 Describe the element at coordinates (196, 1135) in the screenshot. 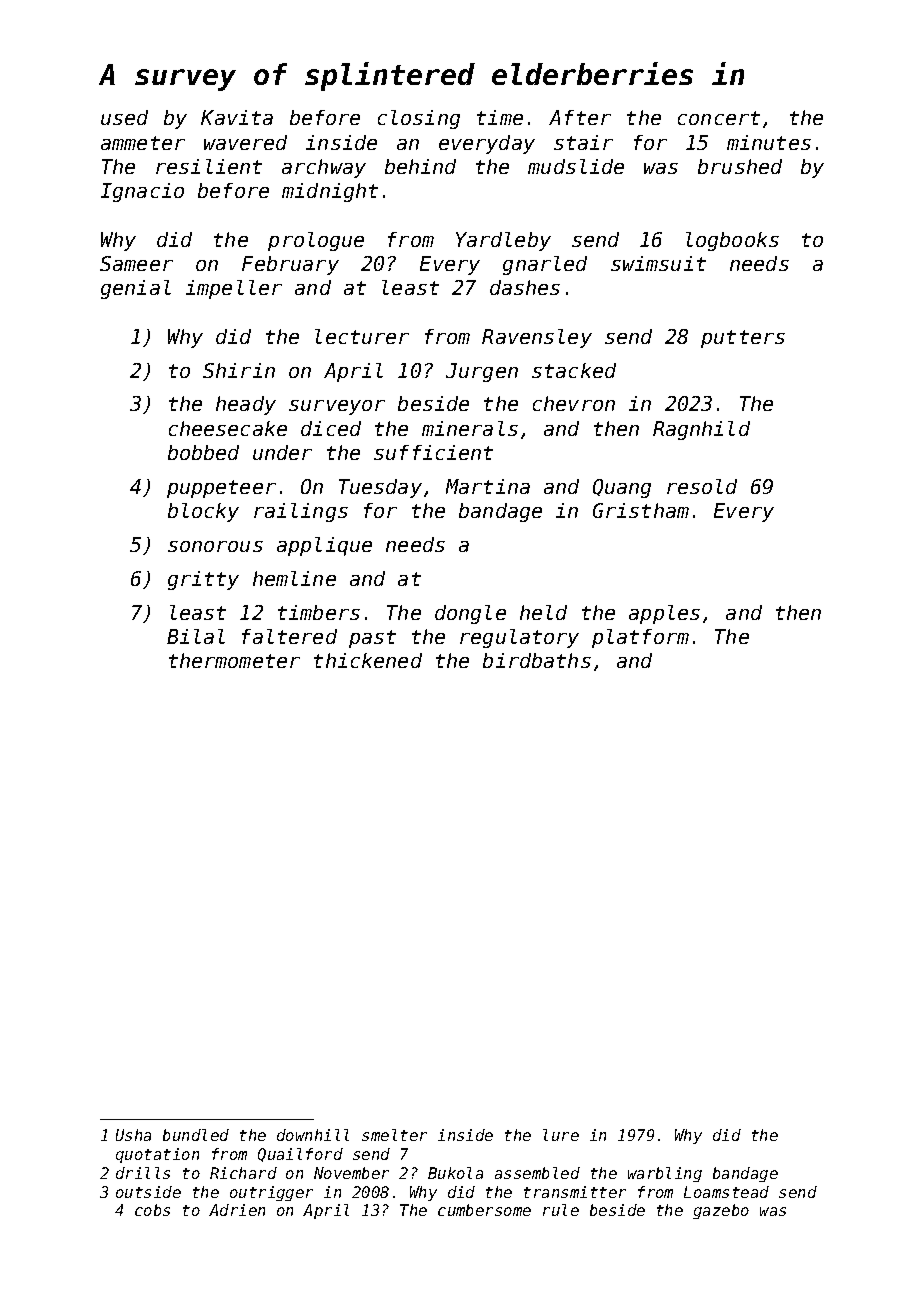

I see `bundled` at that location.
